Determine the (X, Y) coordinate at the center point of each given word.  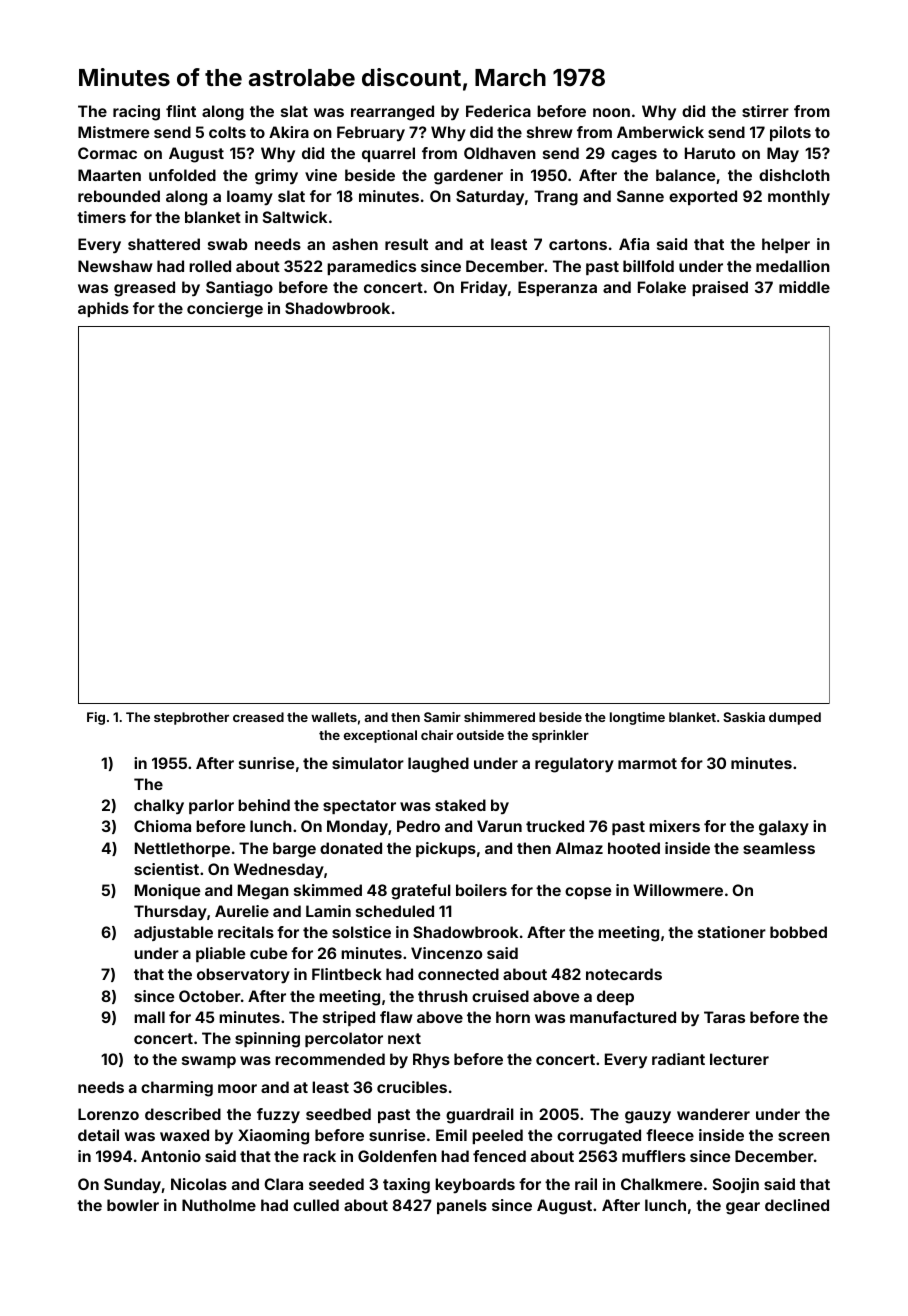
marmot (647, 763)
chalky (159, 807)
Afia (634, 244)
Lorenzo (108, 1114)
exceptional (380, 736)
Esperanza (557, 288)
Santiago (239, 289)
